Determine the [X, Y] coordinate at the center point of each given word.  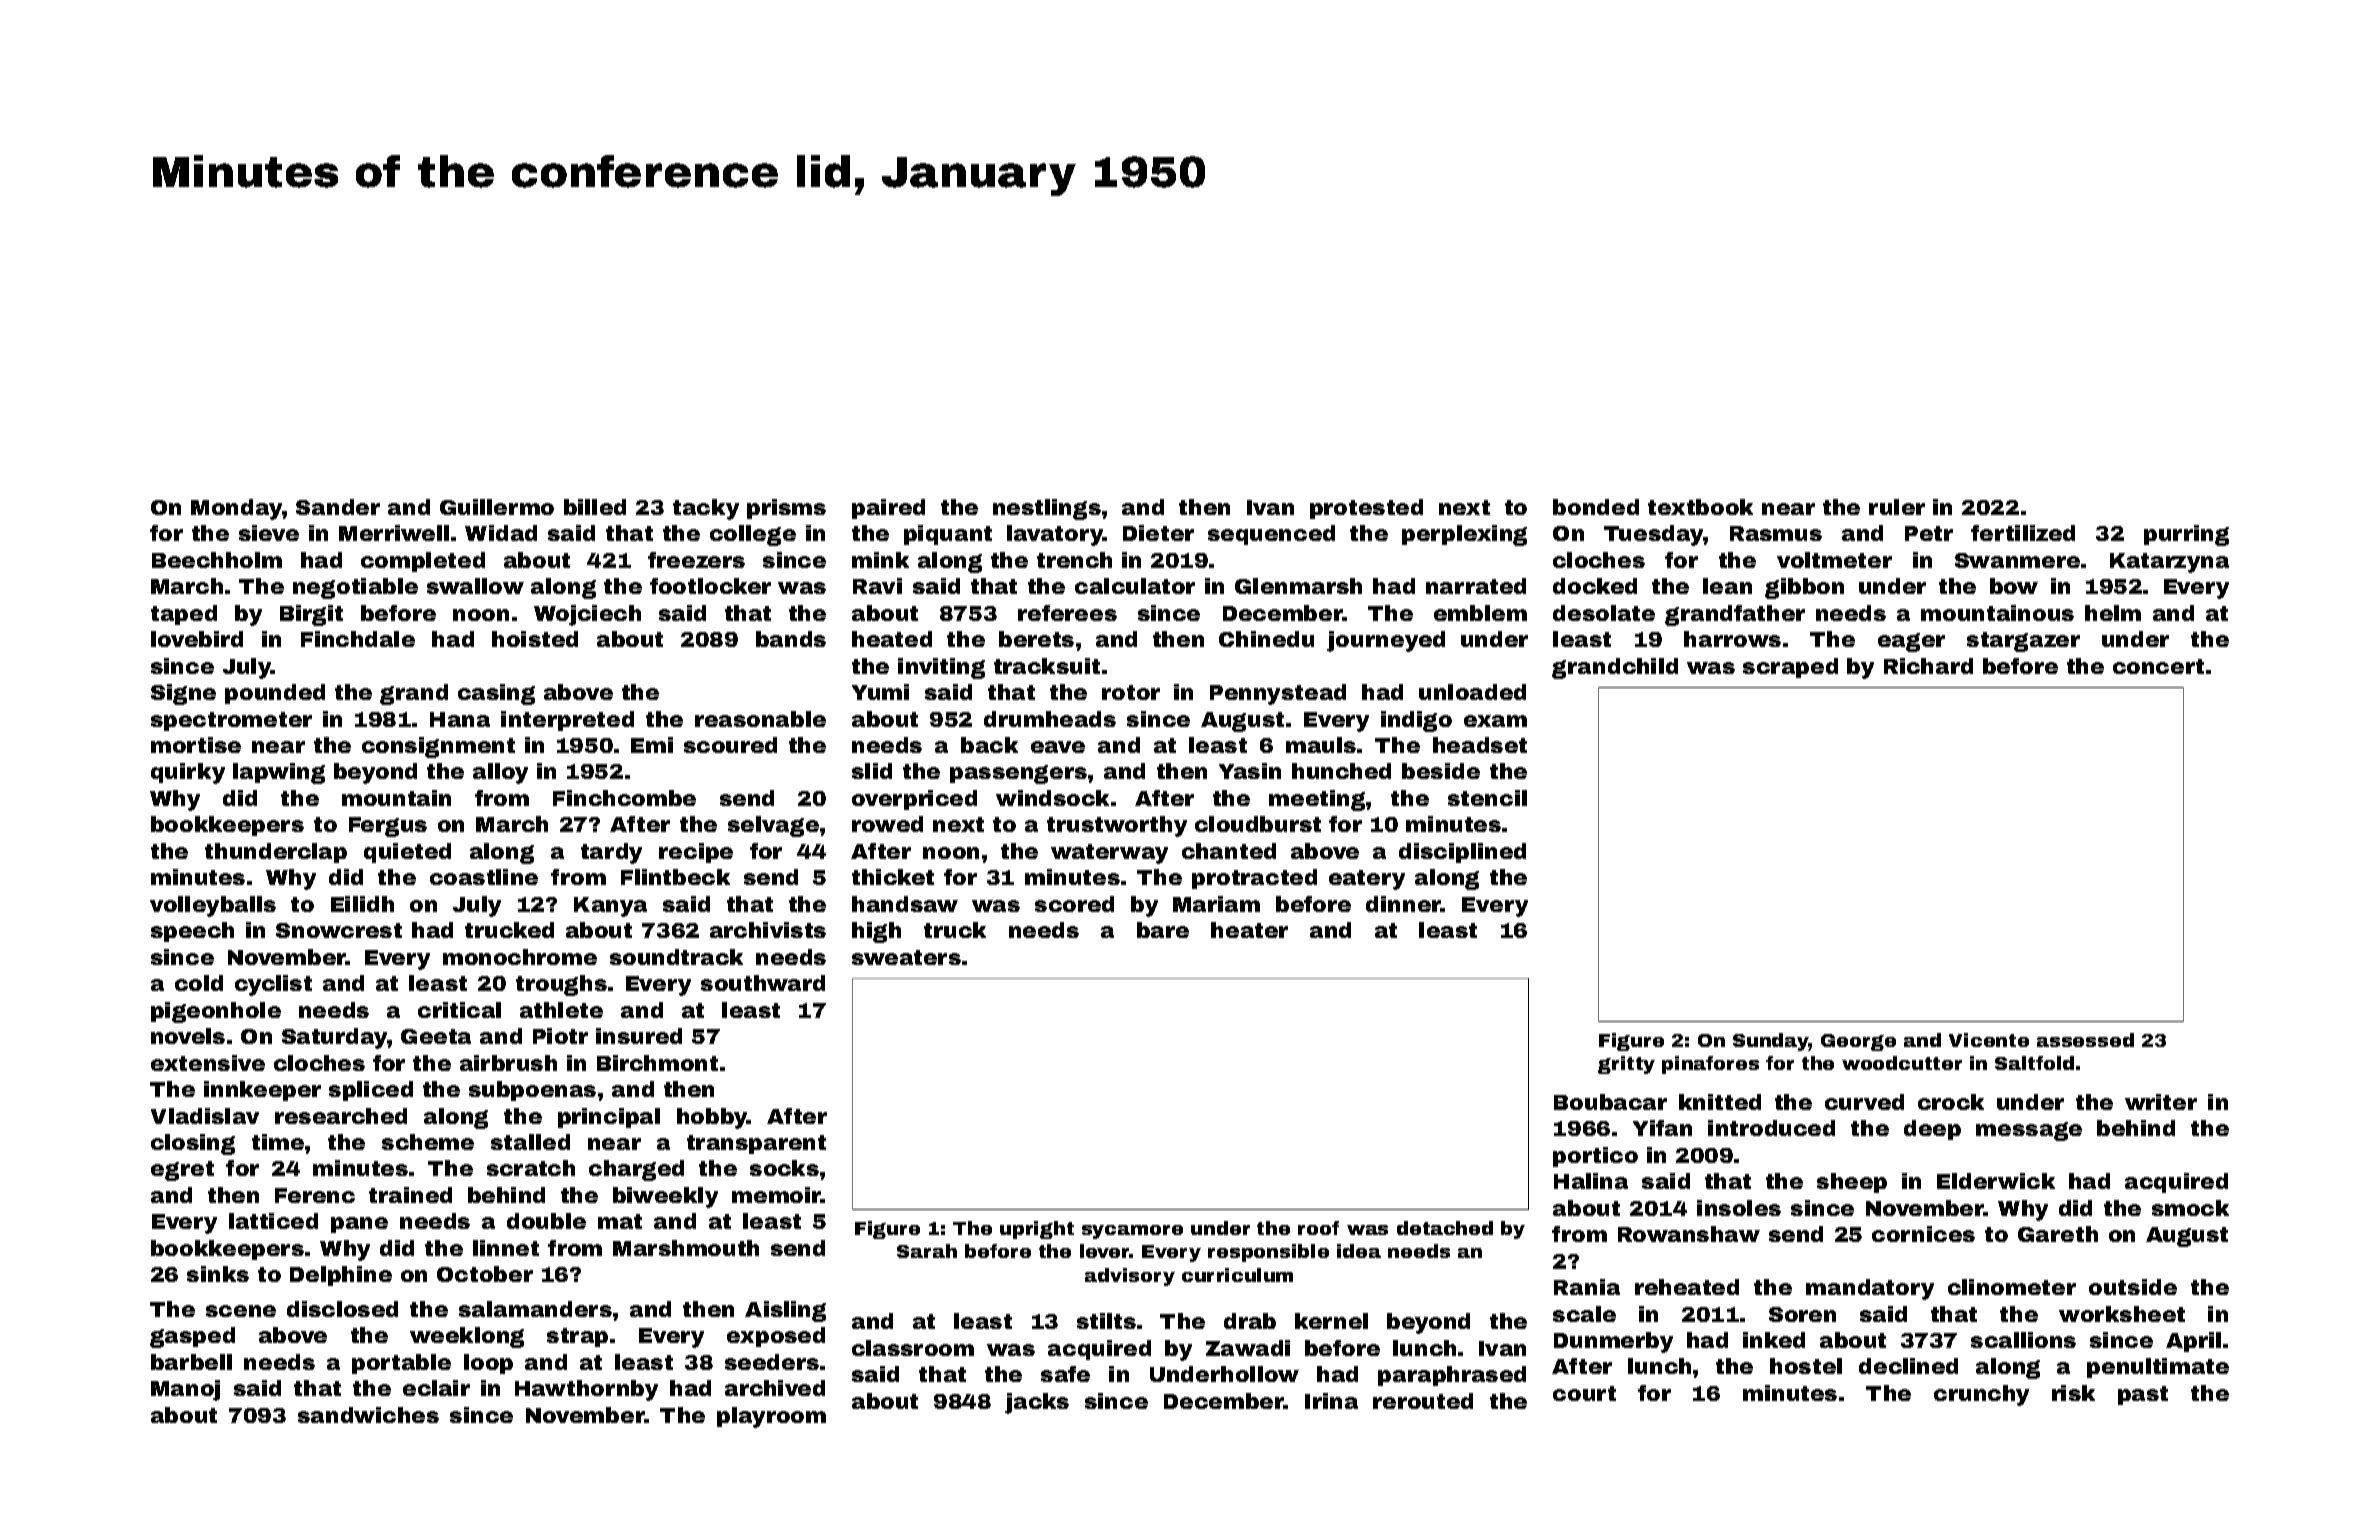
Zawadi [1248, 1348]
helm [2113, 613]
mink [880, 560]
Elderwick [1996, 1181]
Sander [338, 507]
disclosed [342, 1309]
